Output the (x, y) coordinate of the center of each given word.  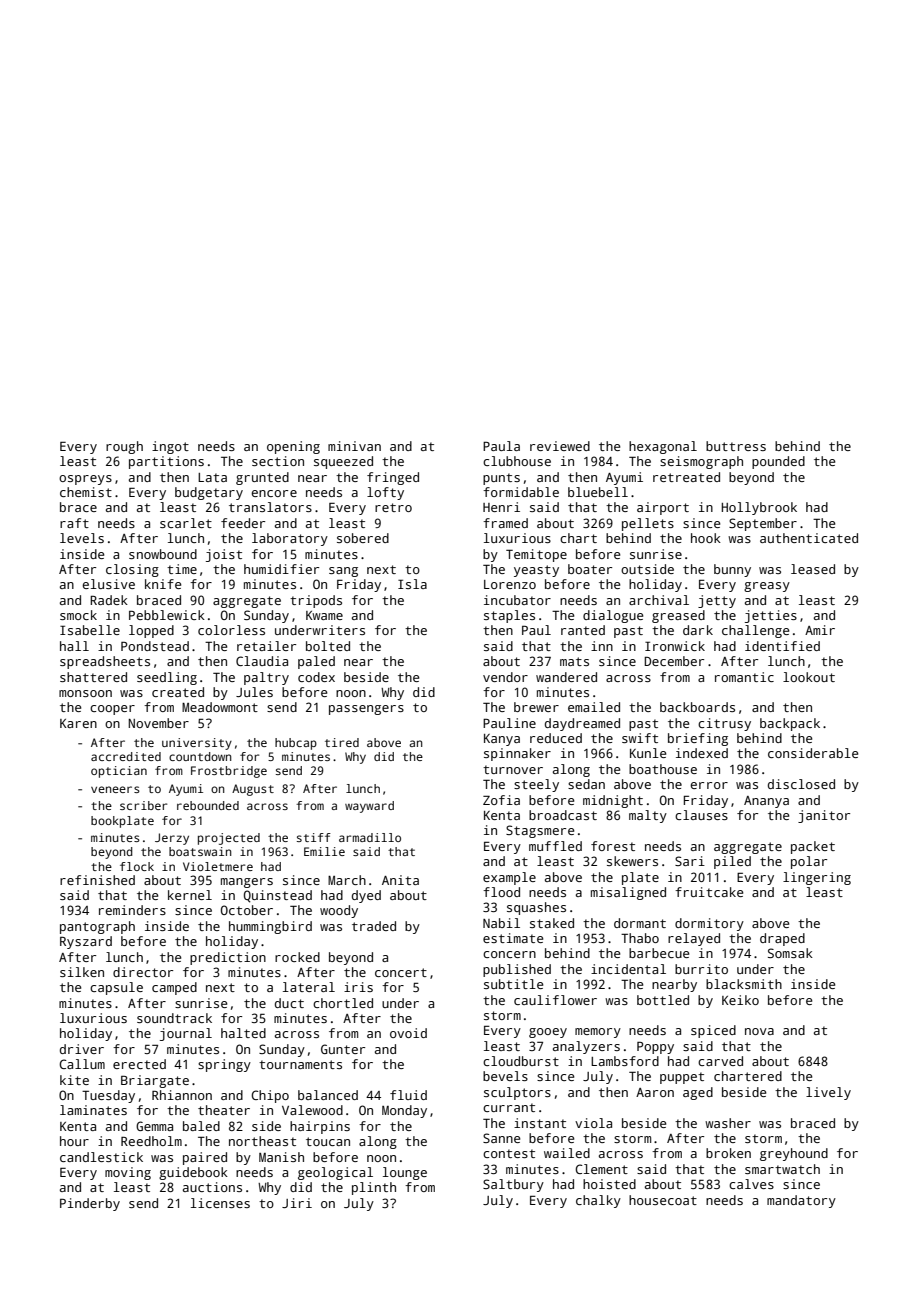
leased (813, 569)
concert (401, 972)
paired (205, 1158)
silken (82, 972)
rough (124, 447)
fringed (393, 478)
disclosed (801, 784)
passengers (366, 710)
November (158, 723)
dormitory (709, 924)
